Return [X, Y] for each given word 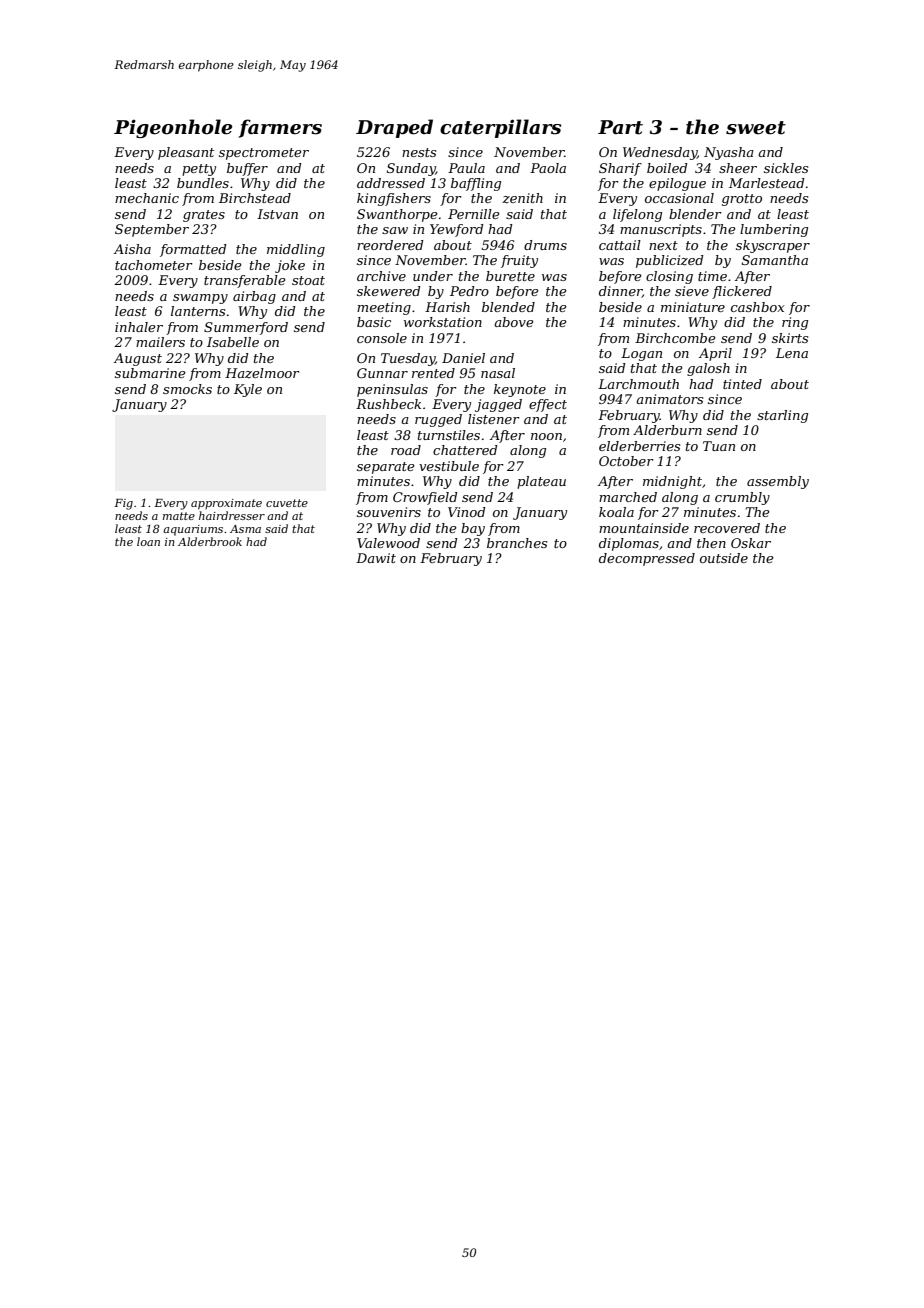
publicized [669, 261]
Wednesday [660, 153]
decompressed [647, 559]
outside [724, 558]
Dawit [376, 558]
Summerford [246, 328]
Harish [447, 307]
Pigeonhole [173, 128]
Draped [394, 128]
